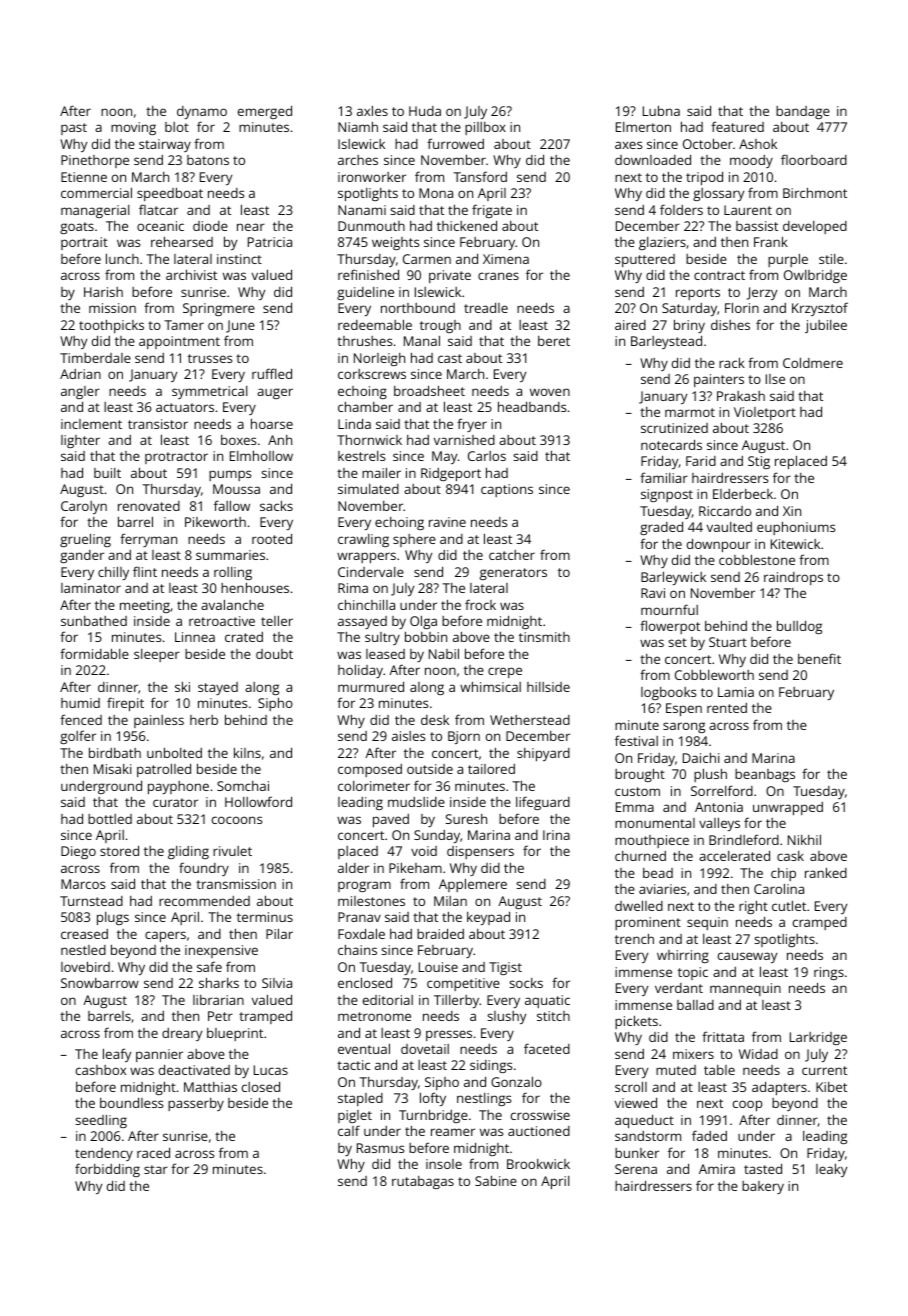 Image resolution: width=908 pixels, height=1316 pixels. What do you see at coordinates (272, 538) in the document?
I see `rooted` at bounding box center [272, 538].
